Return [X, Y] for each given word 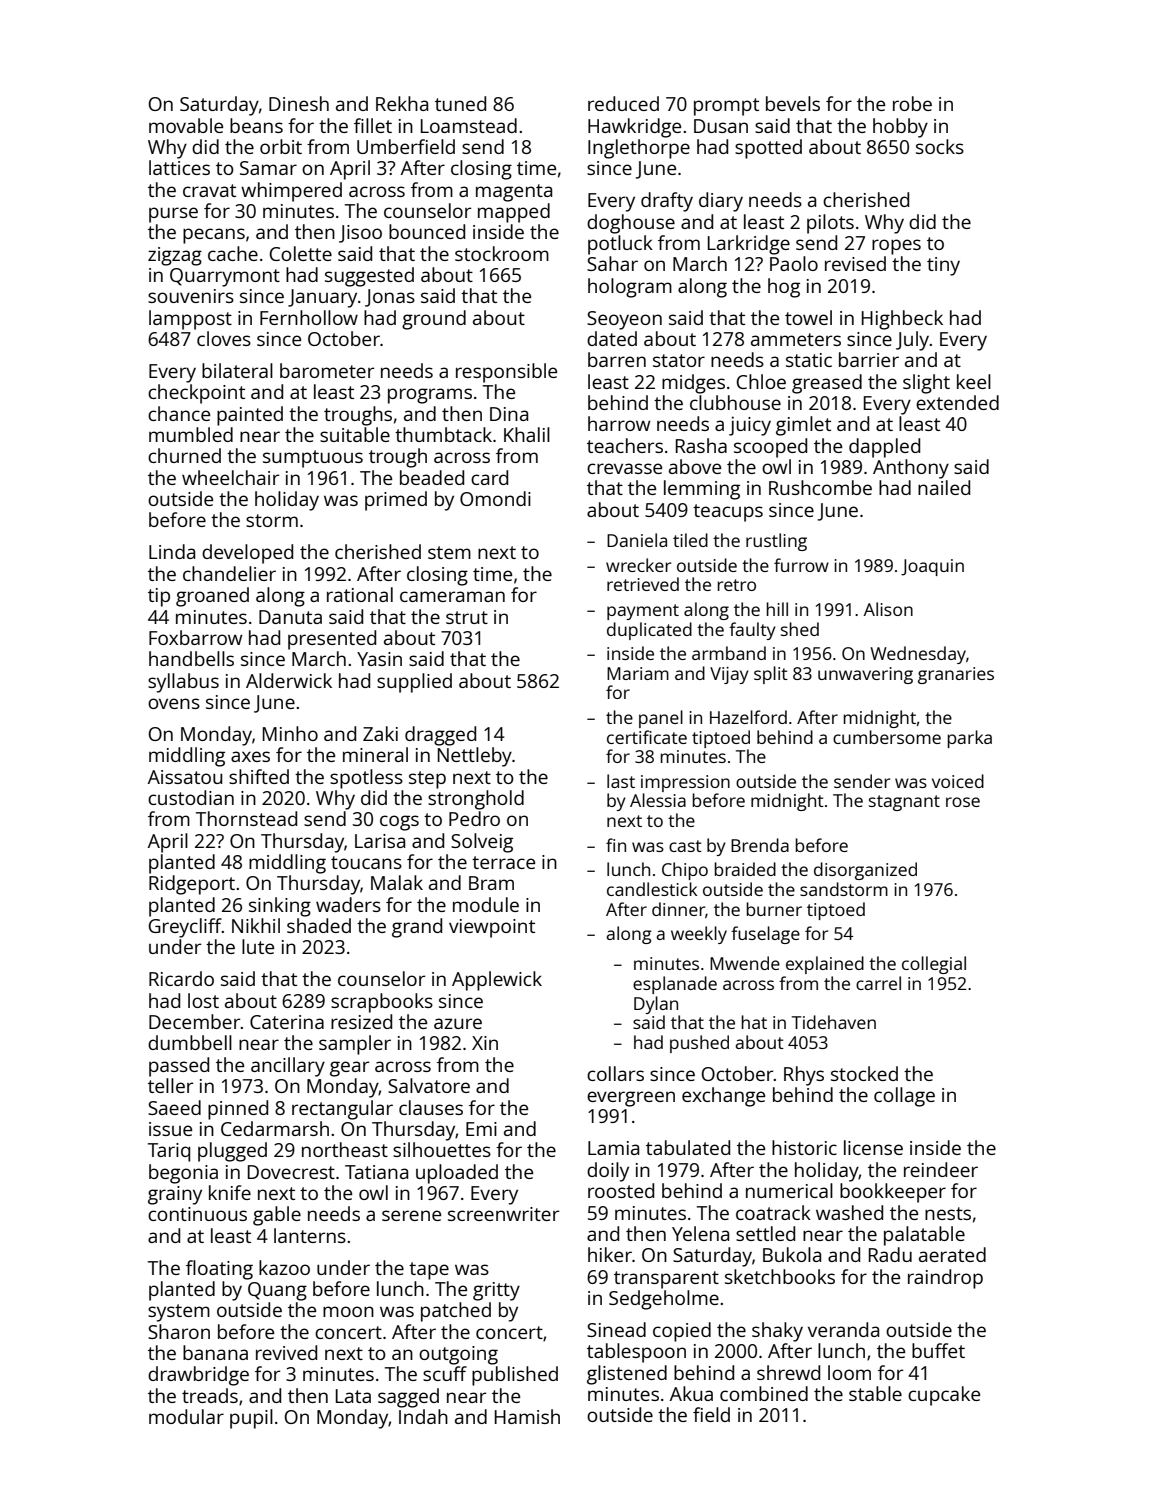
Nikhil [256, 925]
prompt [726, 107]
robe [912, 103]
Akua [691, 1393]
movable [186, 125]
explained [825, 965]
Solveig [482, 843]
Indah [423, 1416]
